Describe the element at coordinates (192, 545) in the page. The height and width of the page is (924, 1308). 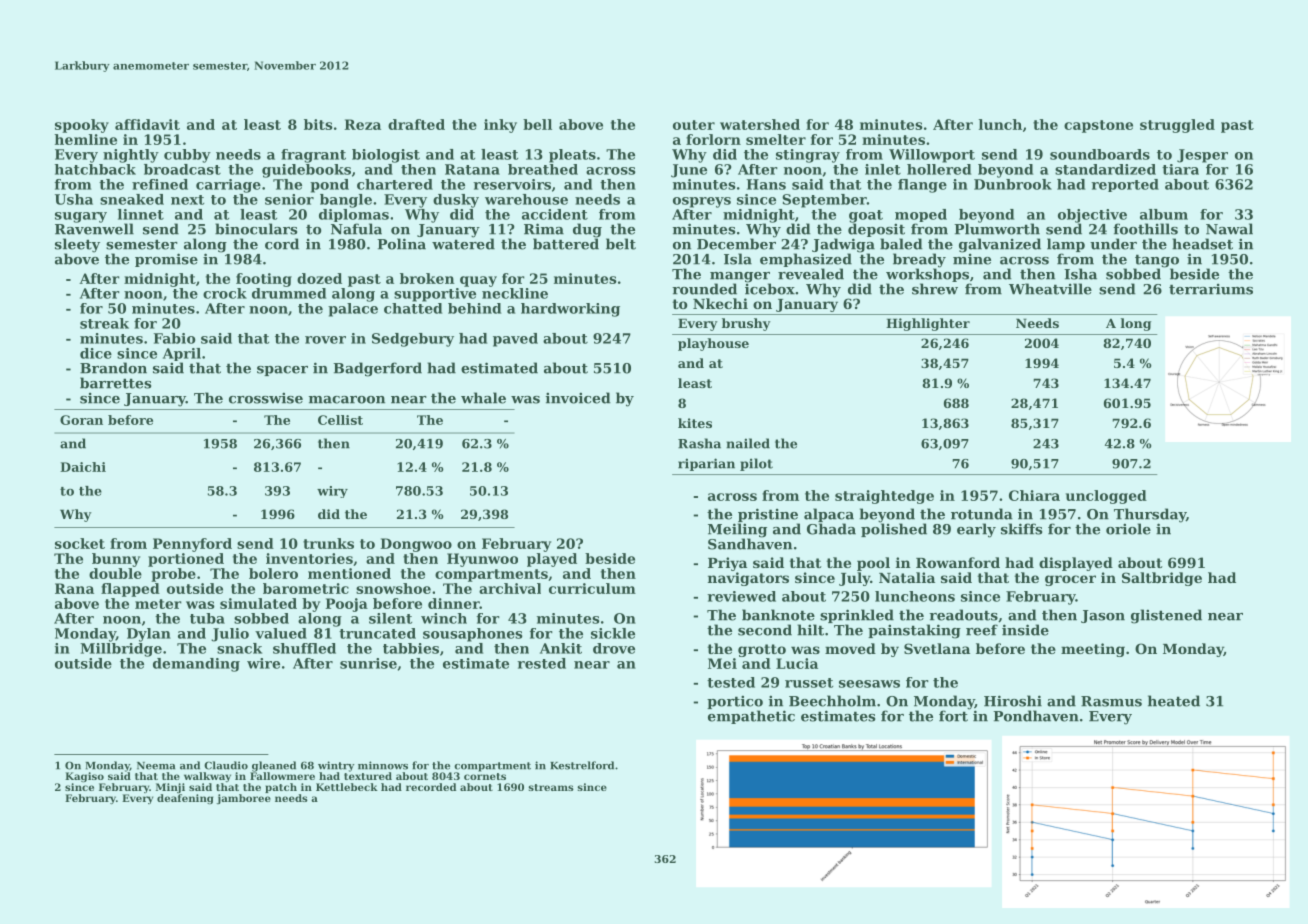
I see `Pennyford` at that location.
